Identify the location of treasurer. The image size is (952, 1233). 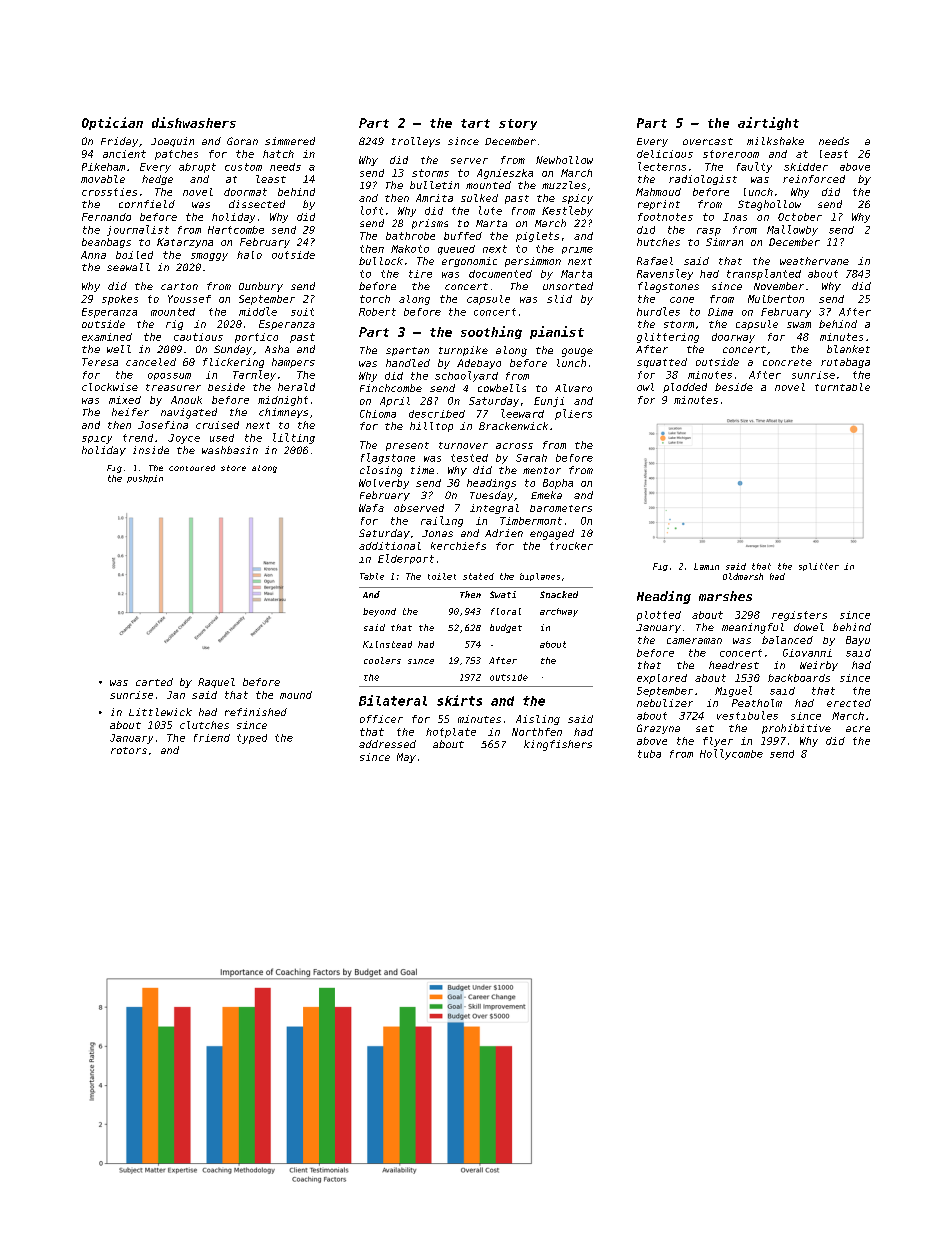
(173, 387).
